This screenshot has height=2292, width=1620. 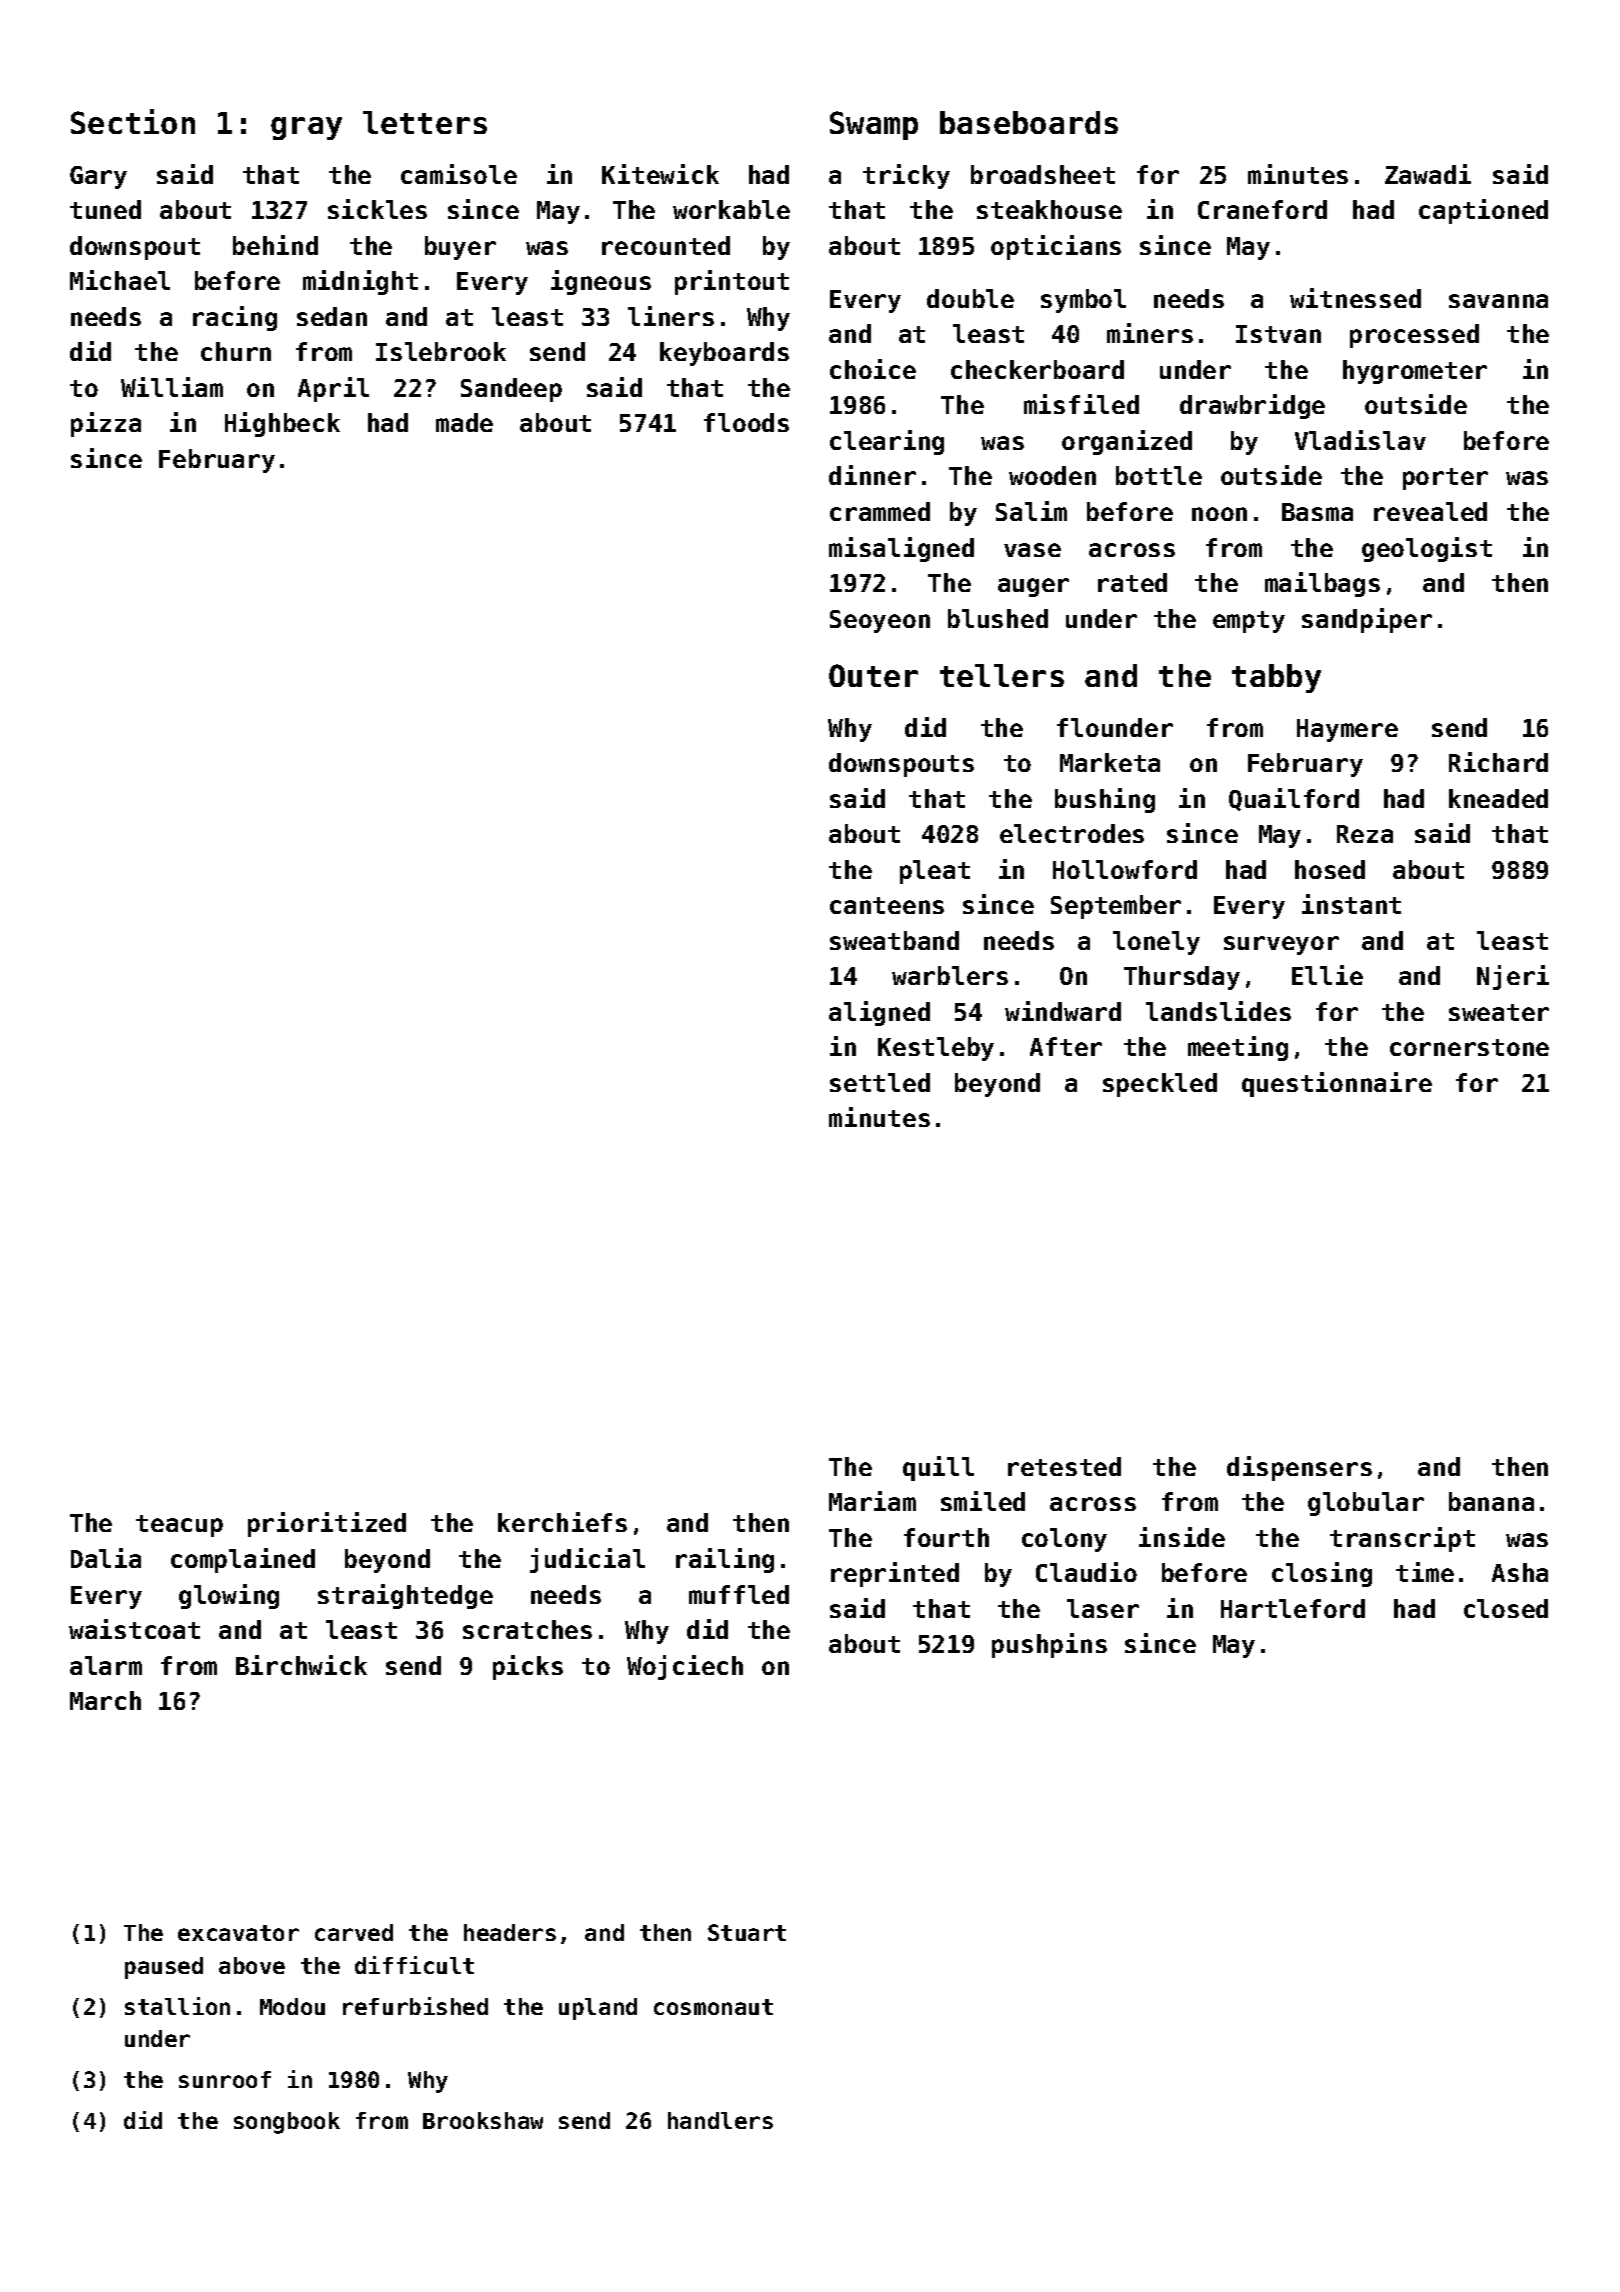 I want to click on excavator, so click(x=238, y=1933).
